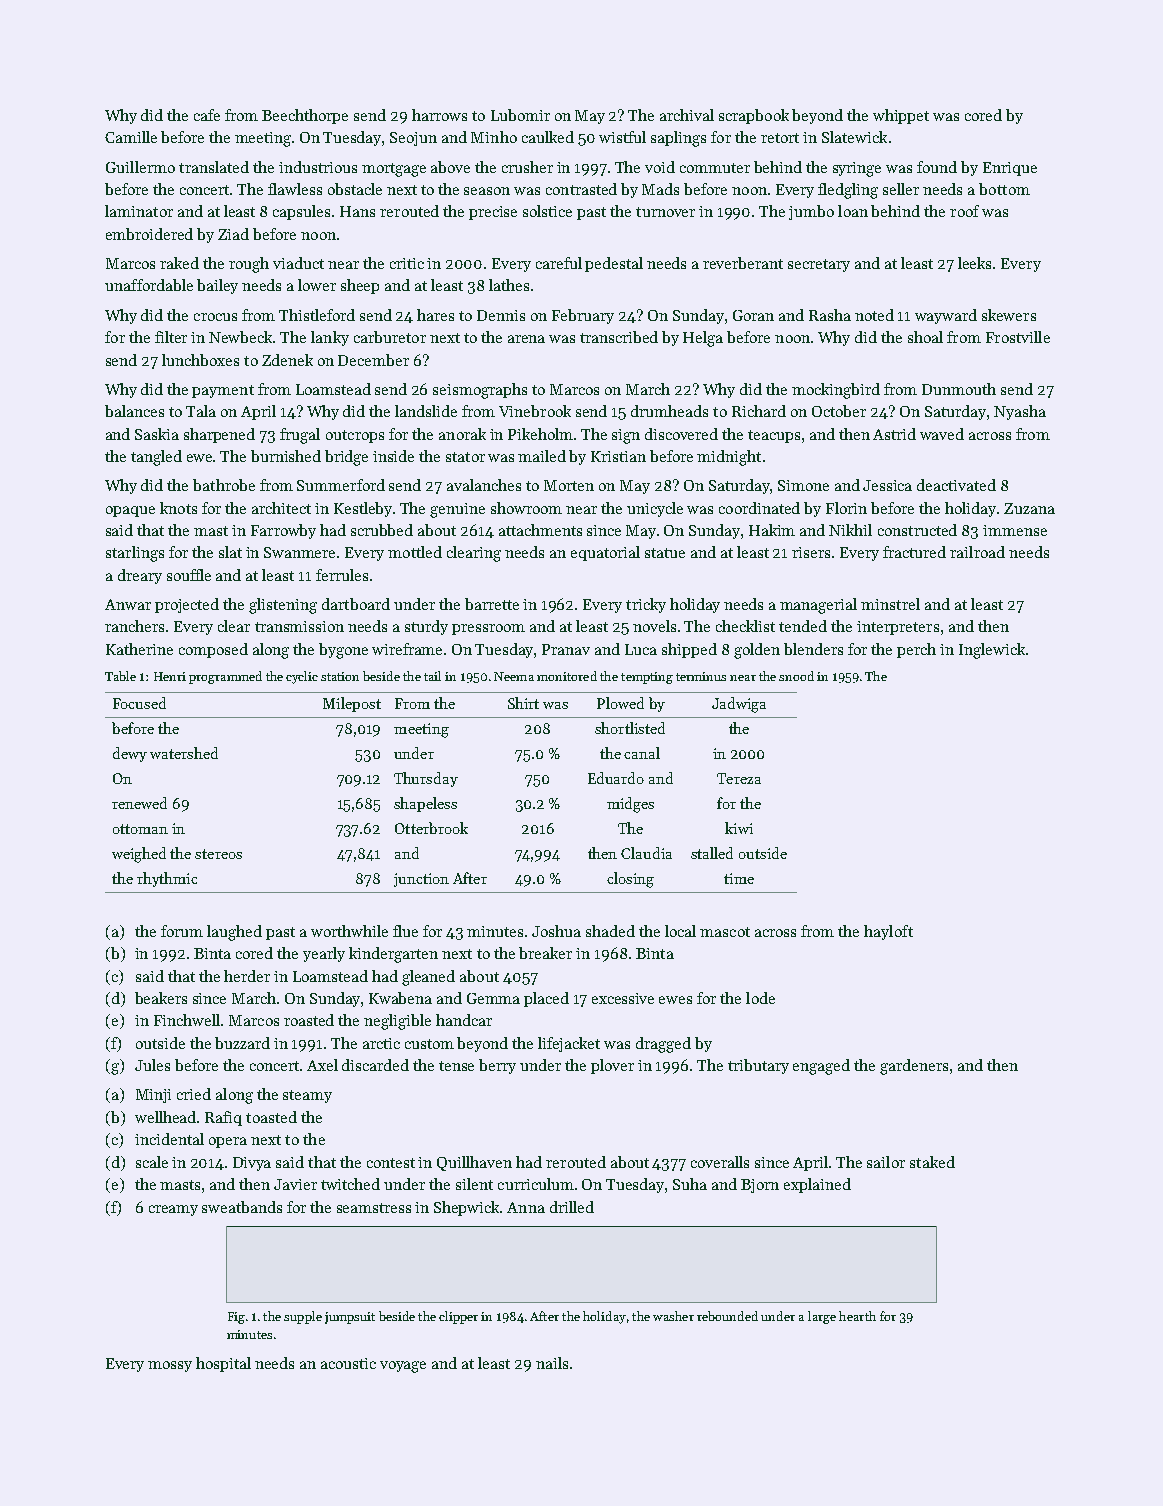  I want to click on Tereza, so click(739, 778).
